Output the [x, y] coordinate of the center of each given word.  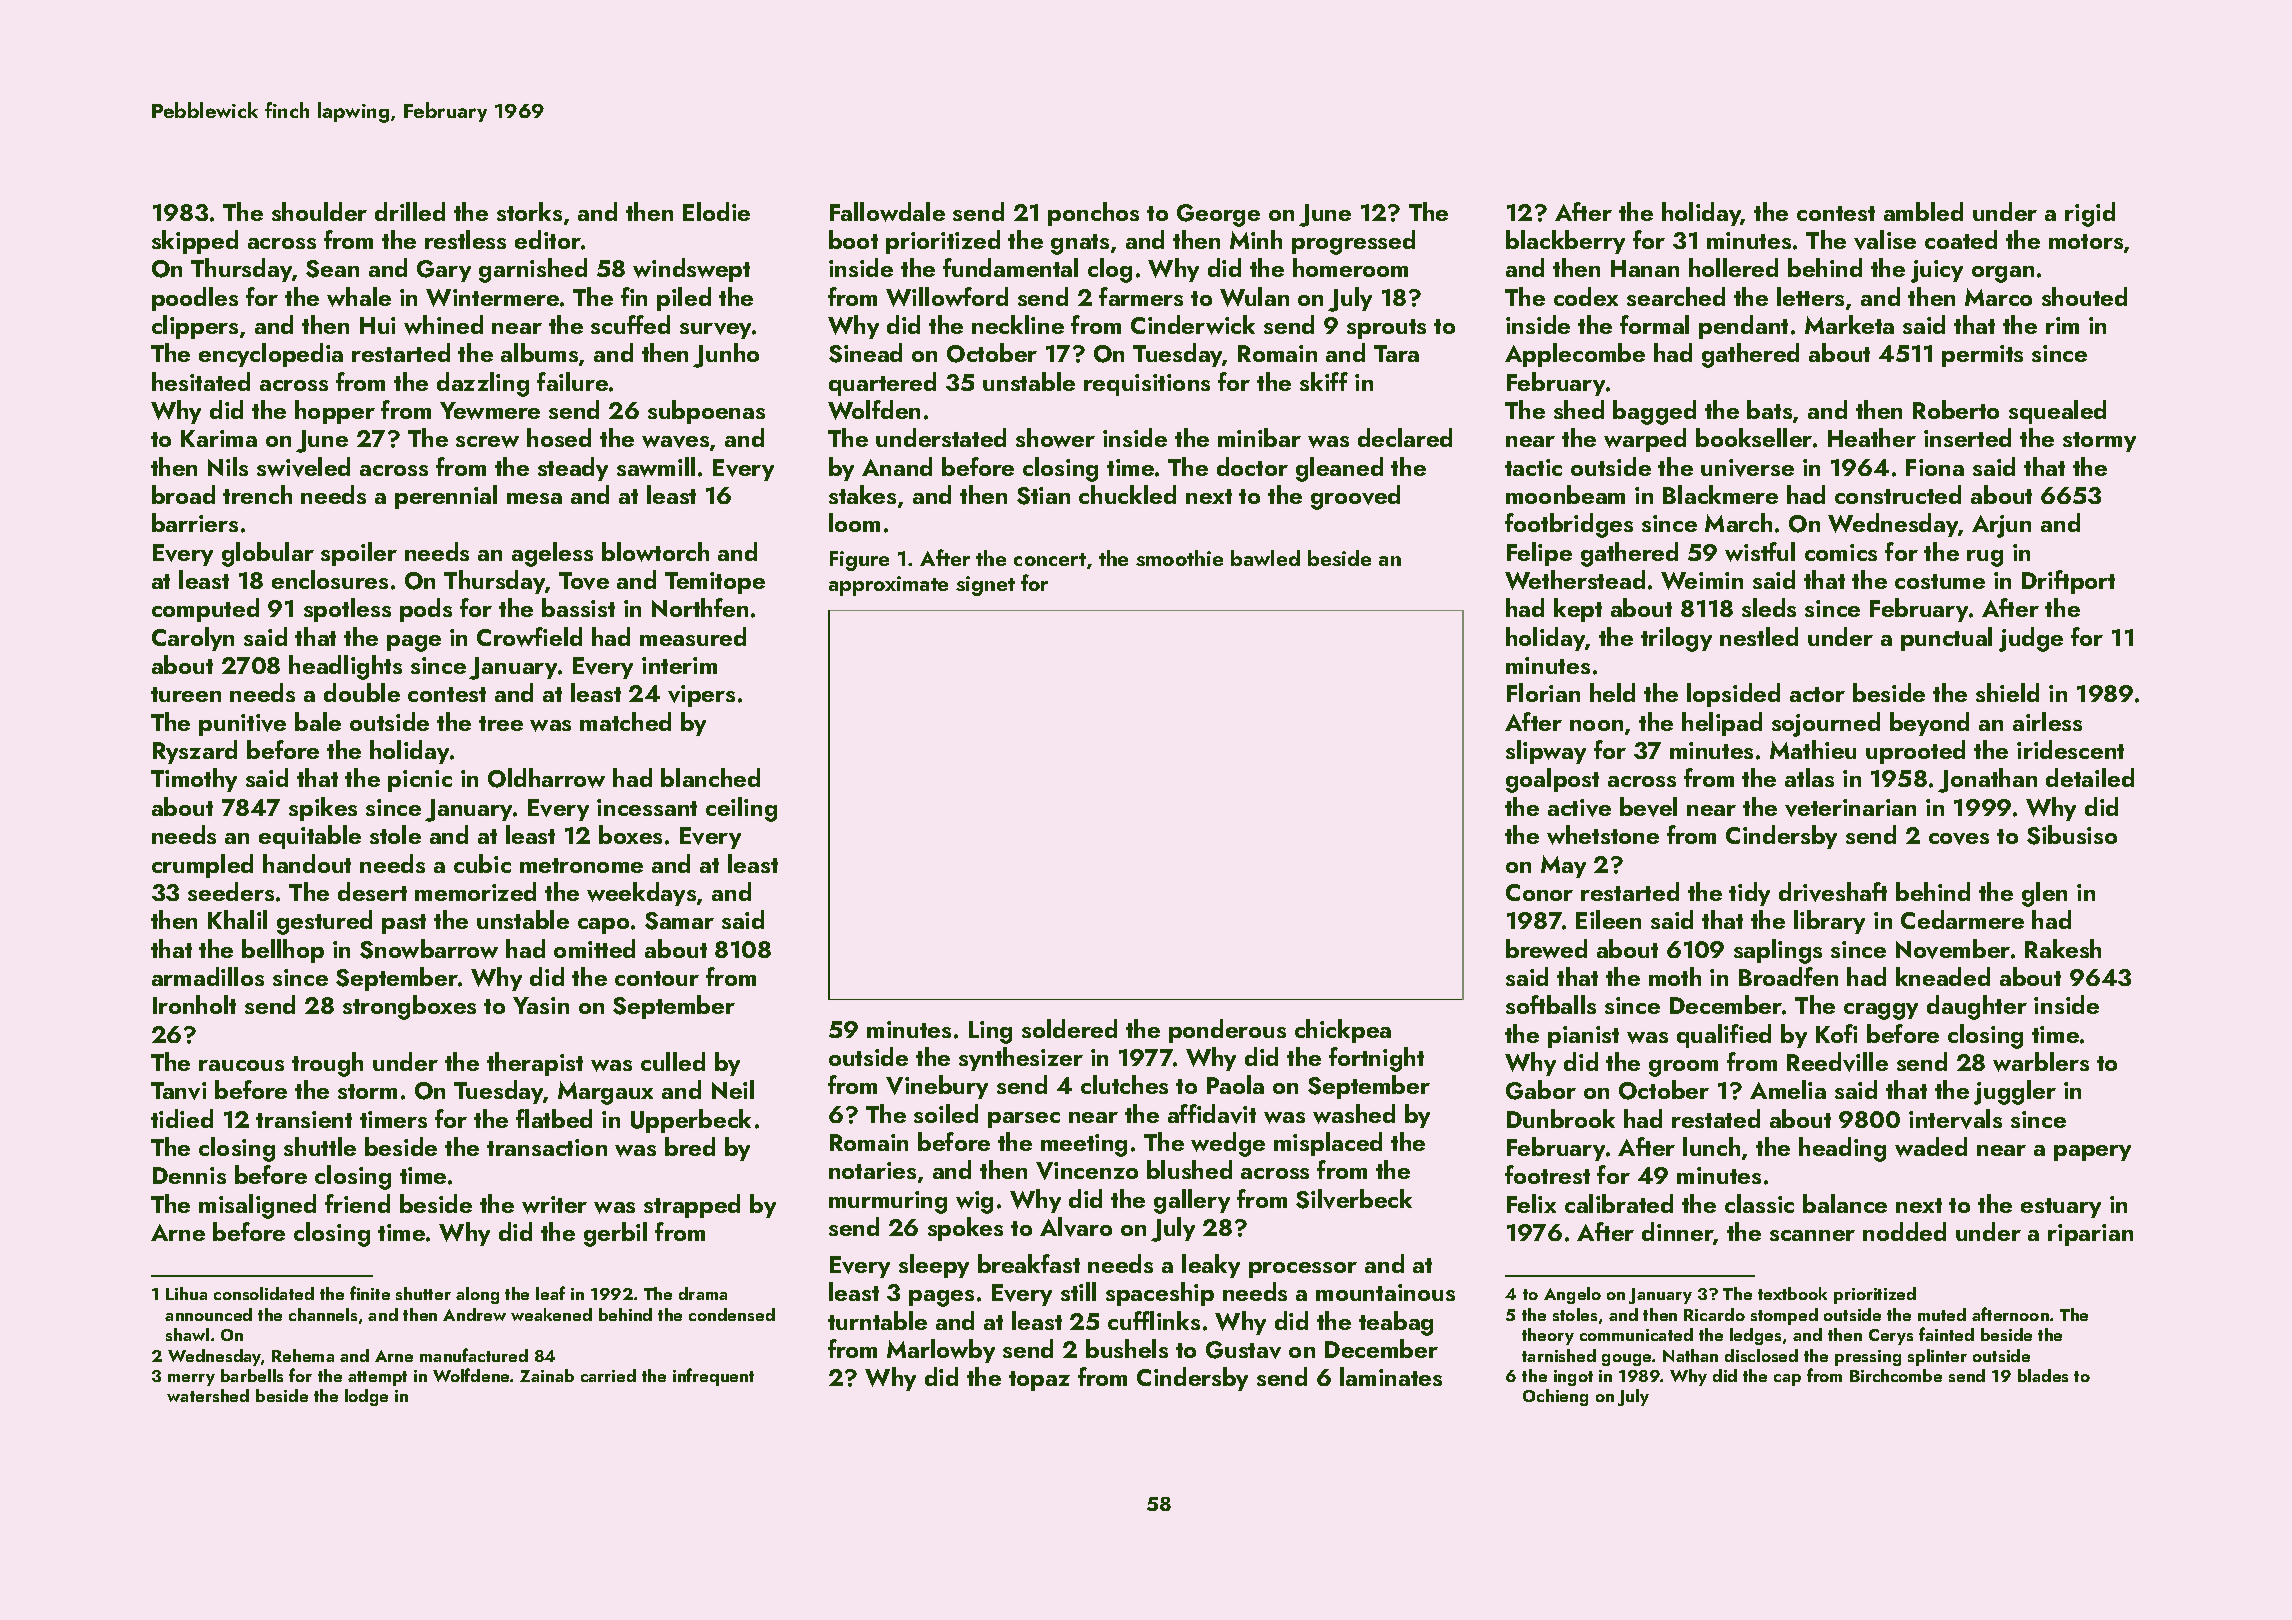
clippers [195, 327]
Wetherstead [1575, 580]
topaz [1039, 1381]
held [1612, 692]
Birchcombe [1896, 1375]
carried [608, 1375]
